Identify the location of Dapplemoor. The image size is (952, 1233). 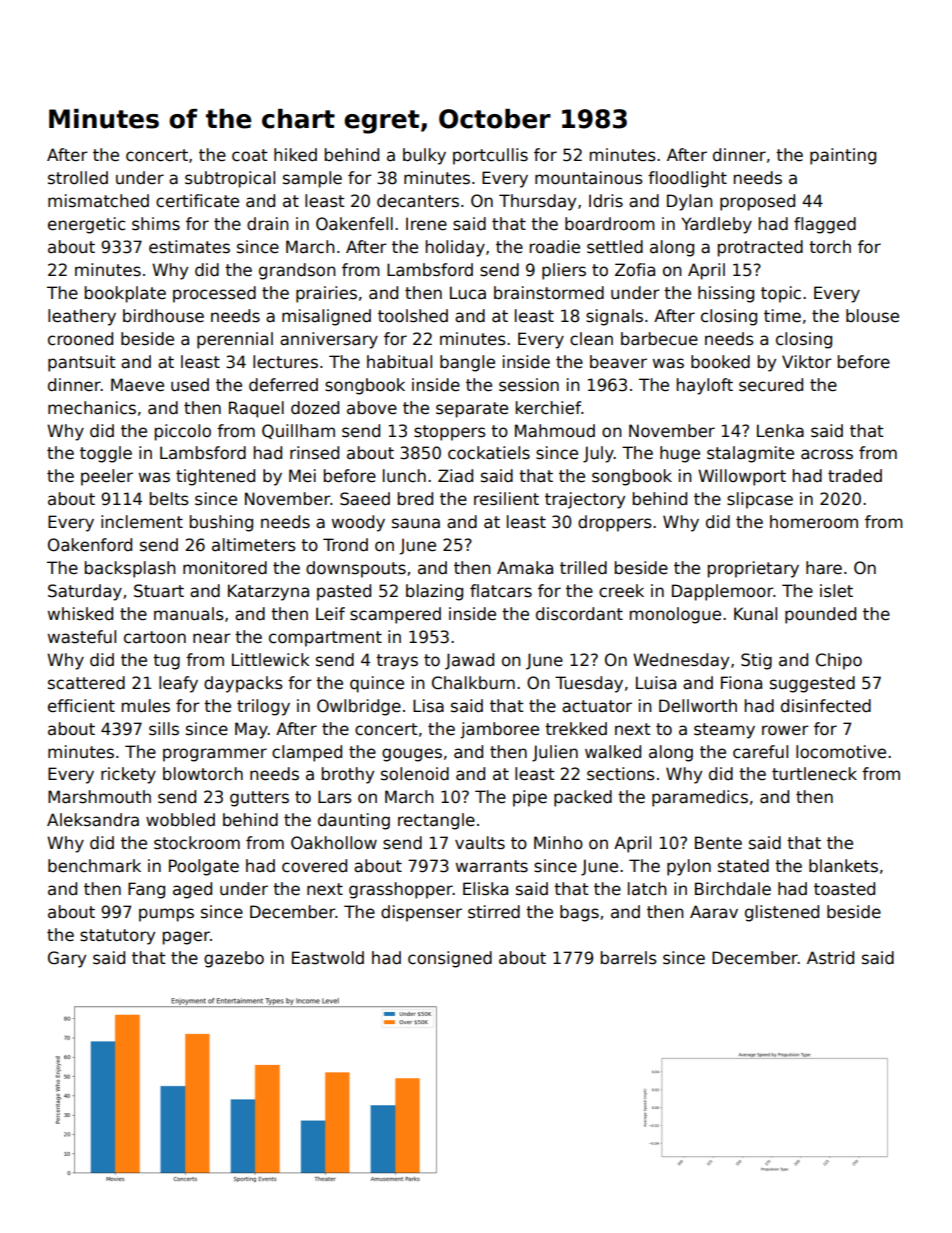
(722, 592).
